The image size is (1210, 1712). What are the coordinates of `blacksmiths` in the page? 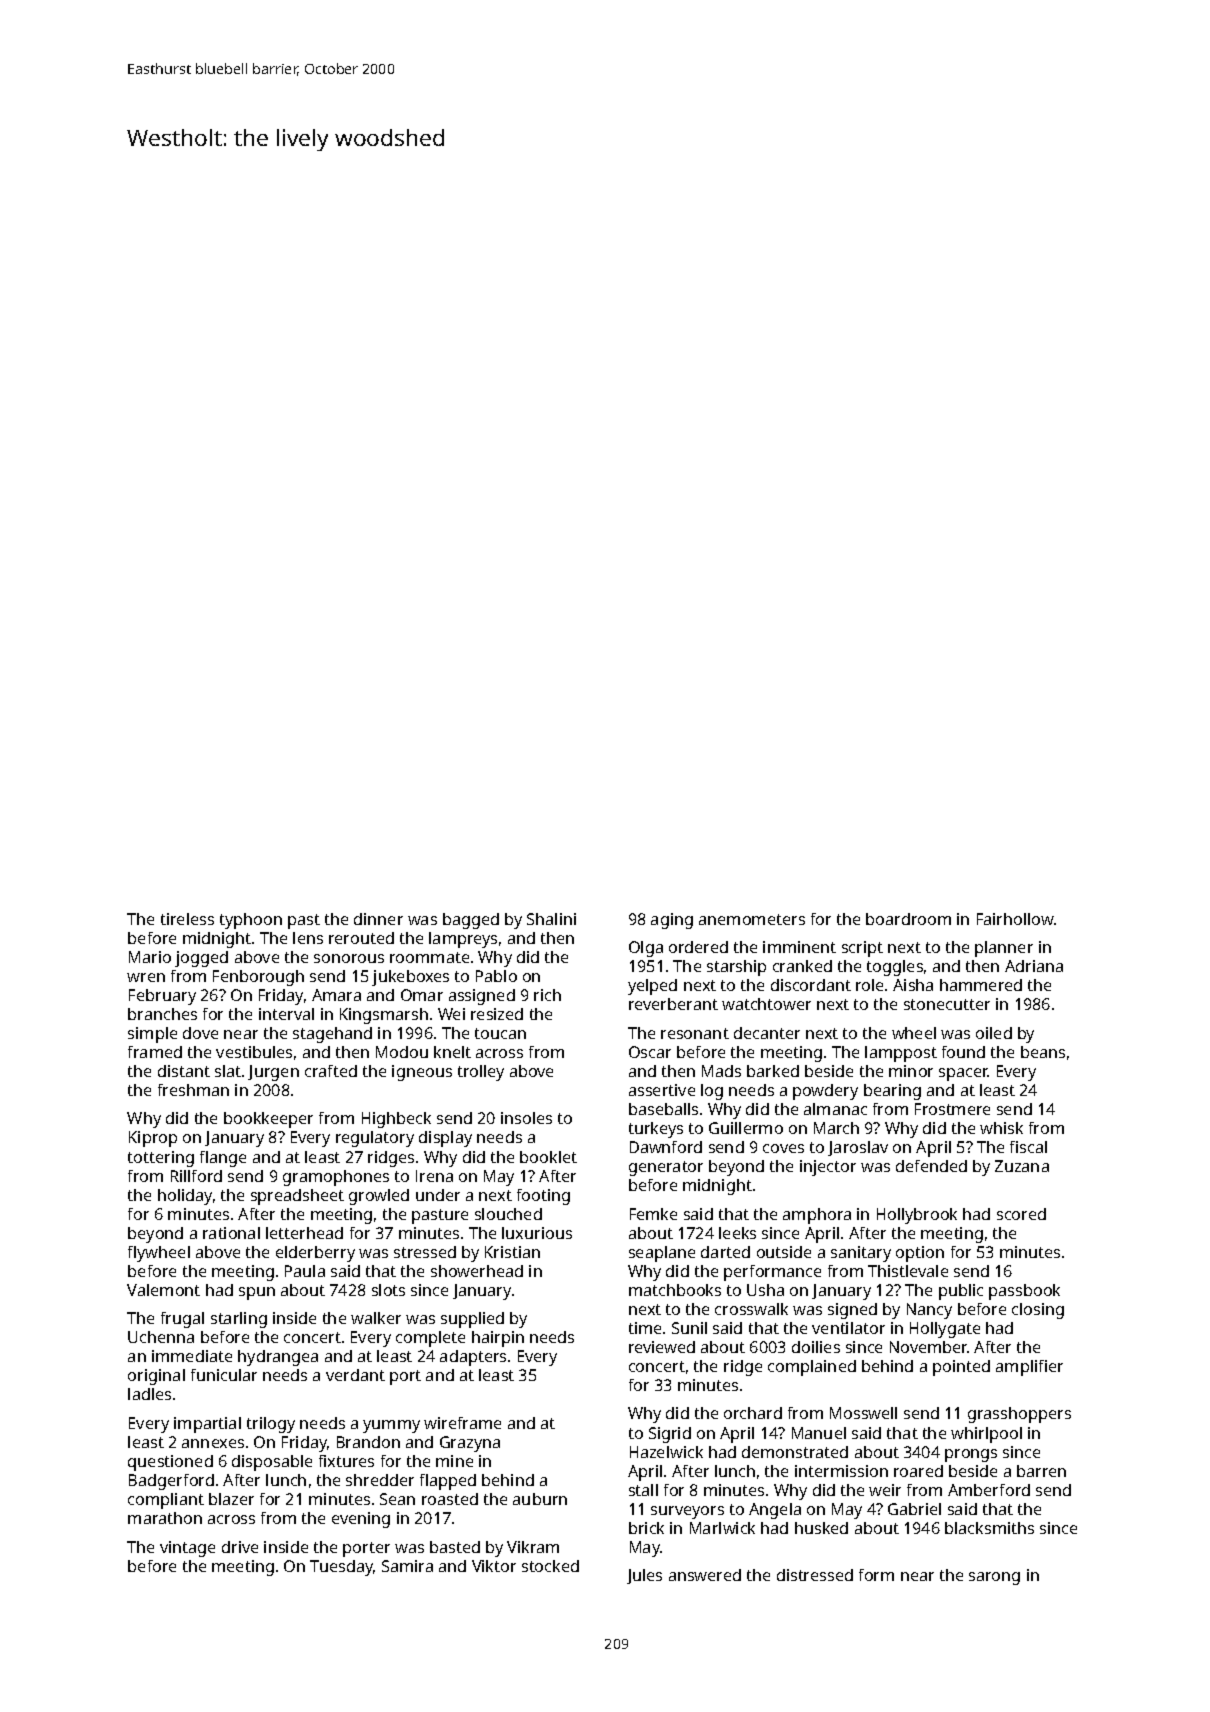 It's located at (989, 1528).
